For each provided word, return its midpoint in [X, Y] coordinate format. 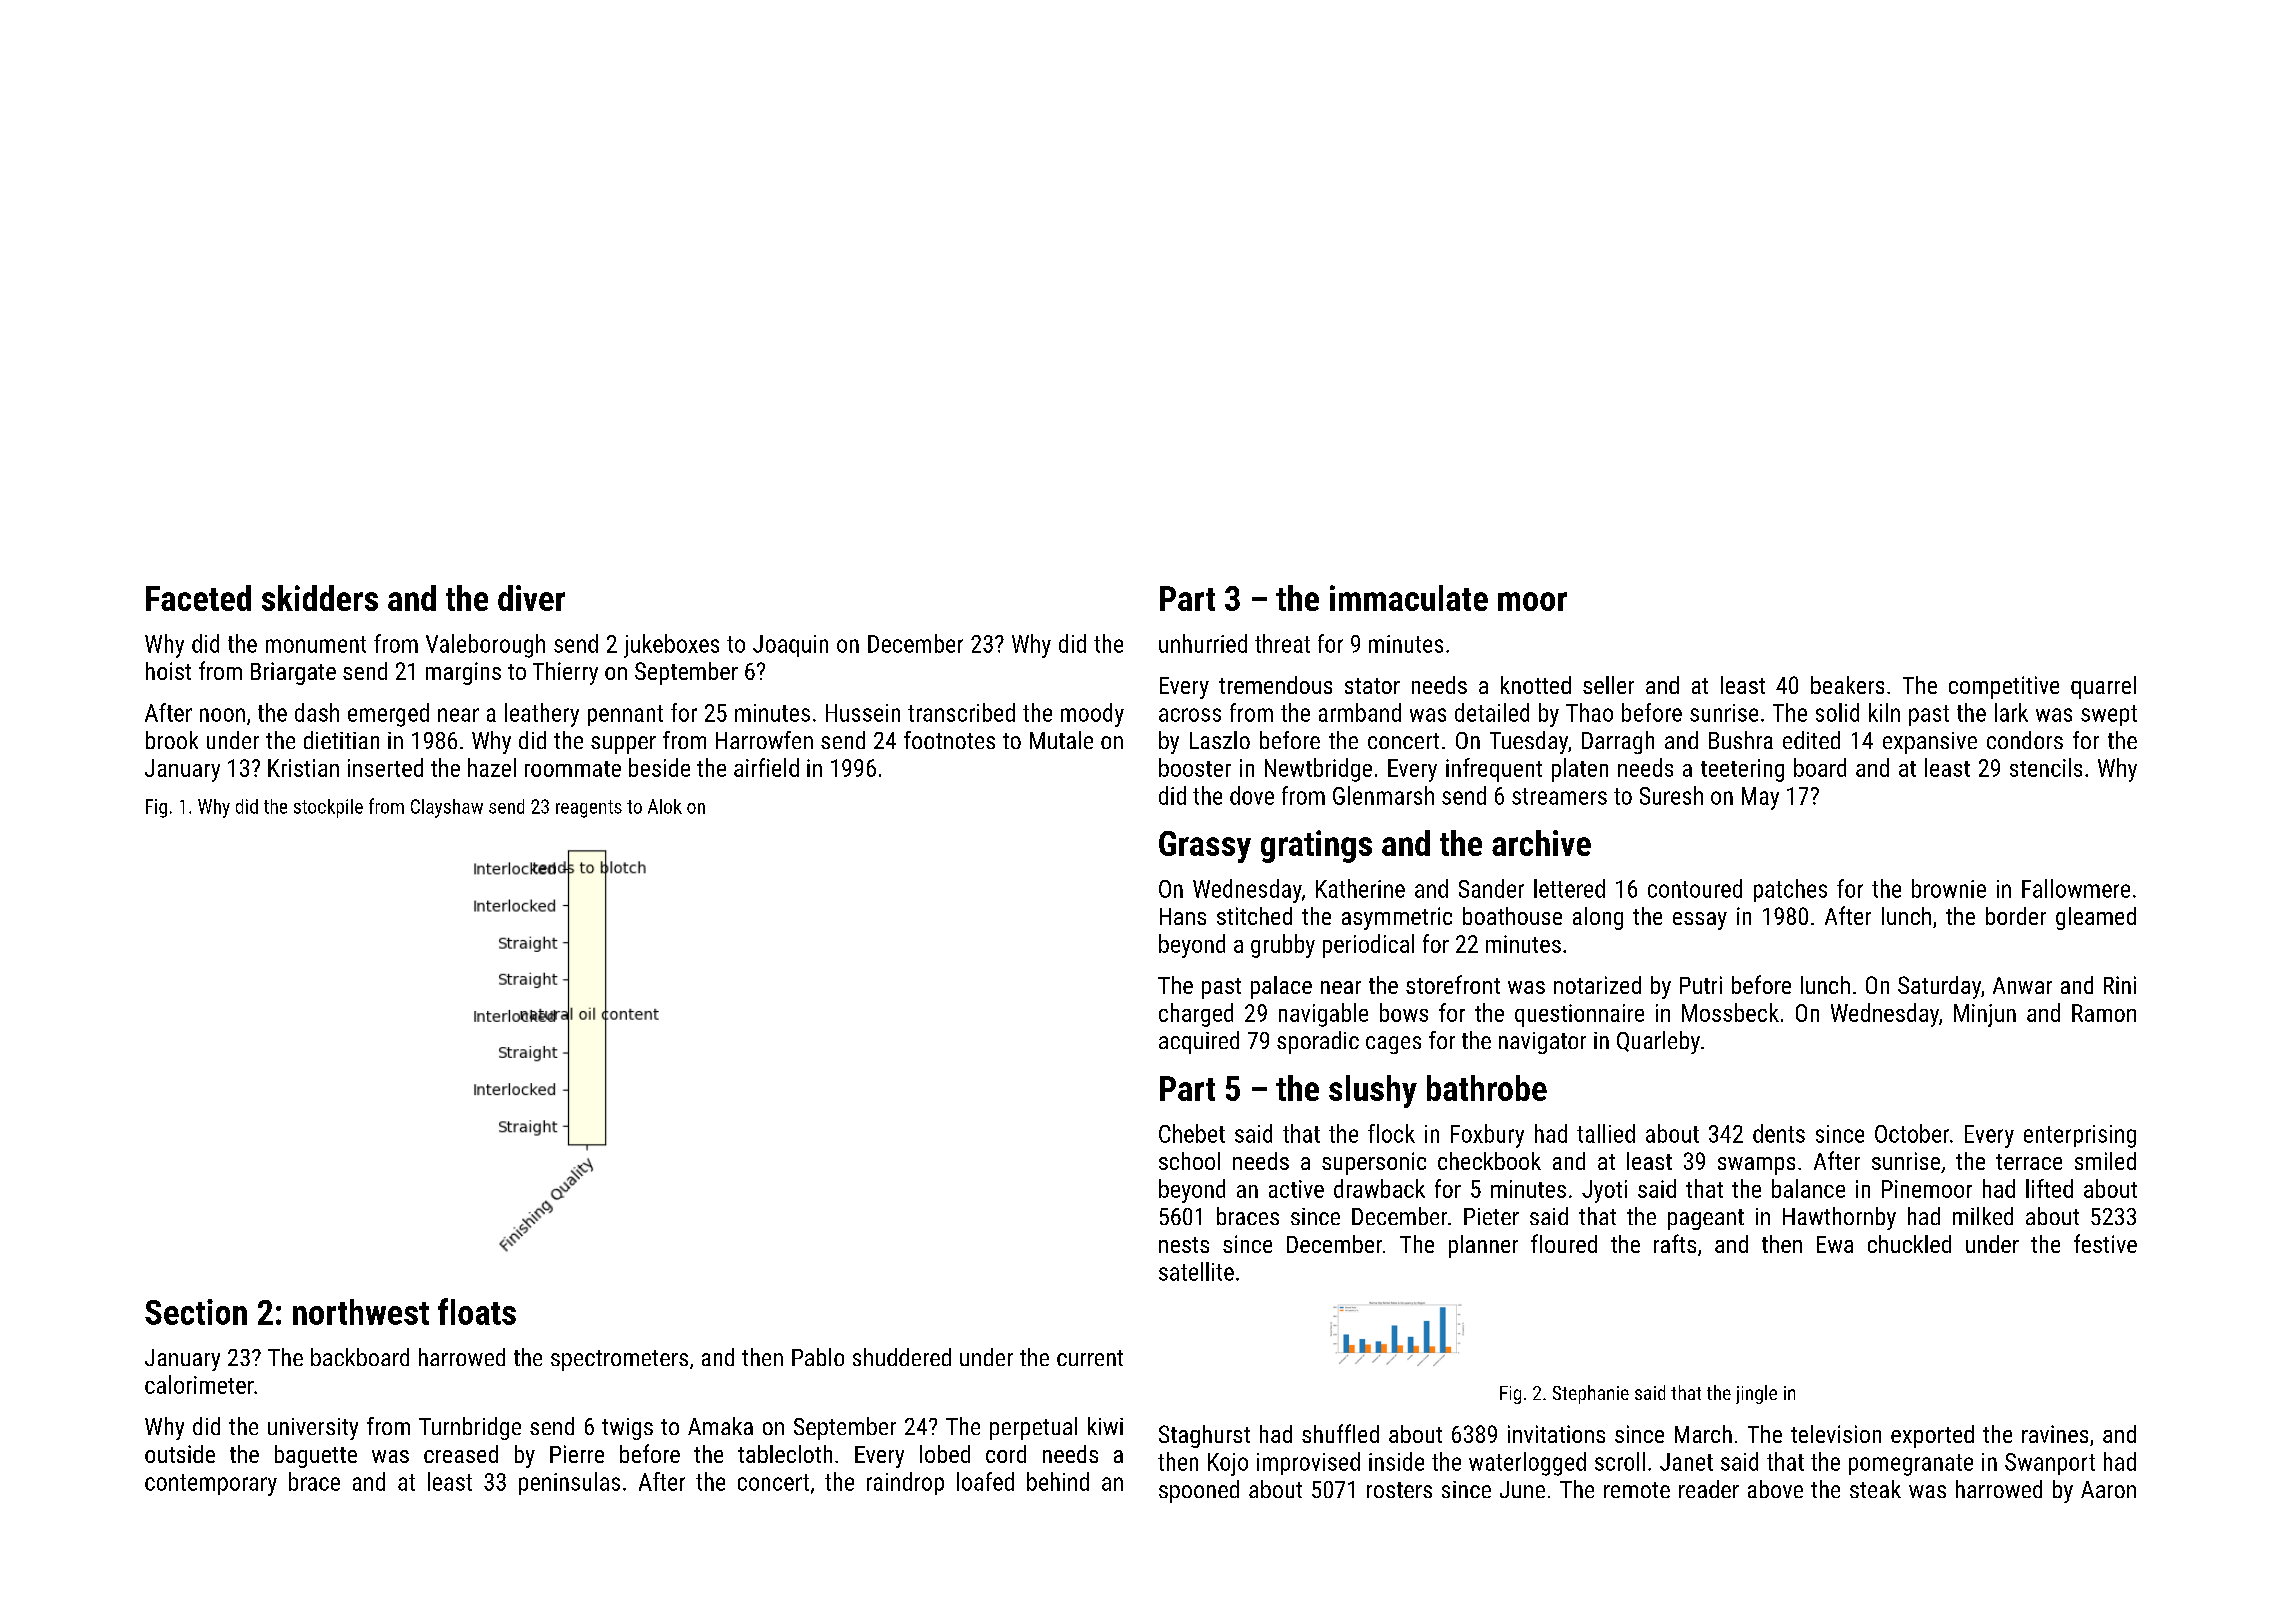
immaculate [1409, 598]
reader [1709, 1489]
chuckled [1909, 1244]
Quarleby [1658, 1042]
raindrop [905, 1483]
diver [531, 598]
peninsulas [569, 1483]
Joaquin [790, 646]
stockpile [328, 808]
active [1296, 1189]
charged [1196, 1015]
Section [196, 1312]
